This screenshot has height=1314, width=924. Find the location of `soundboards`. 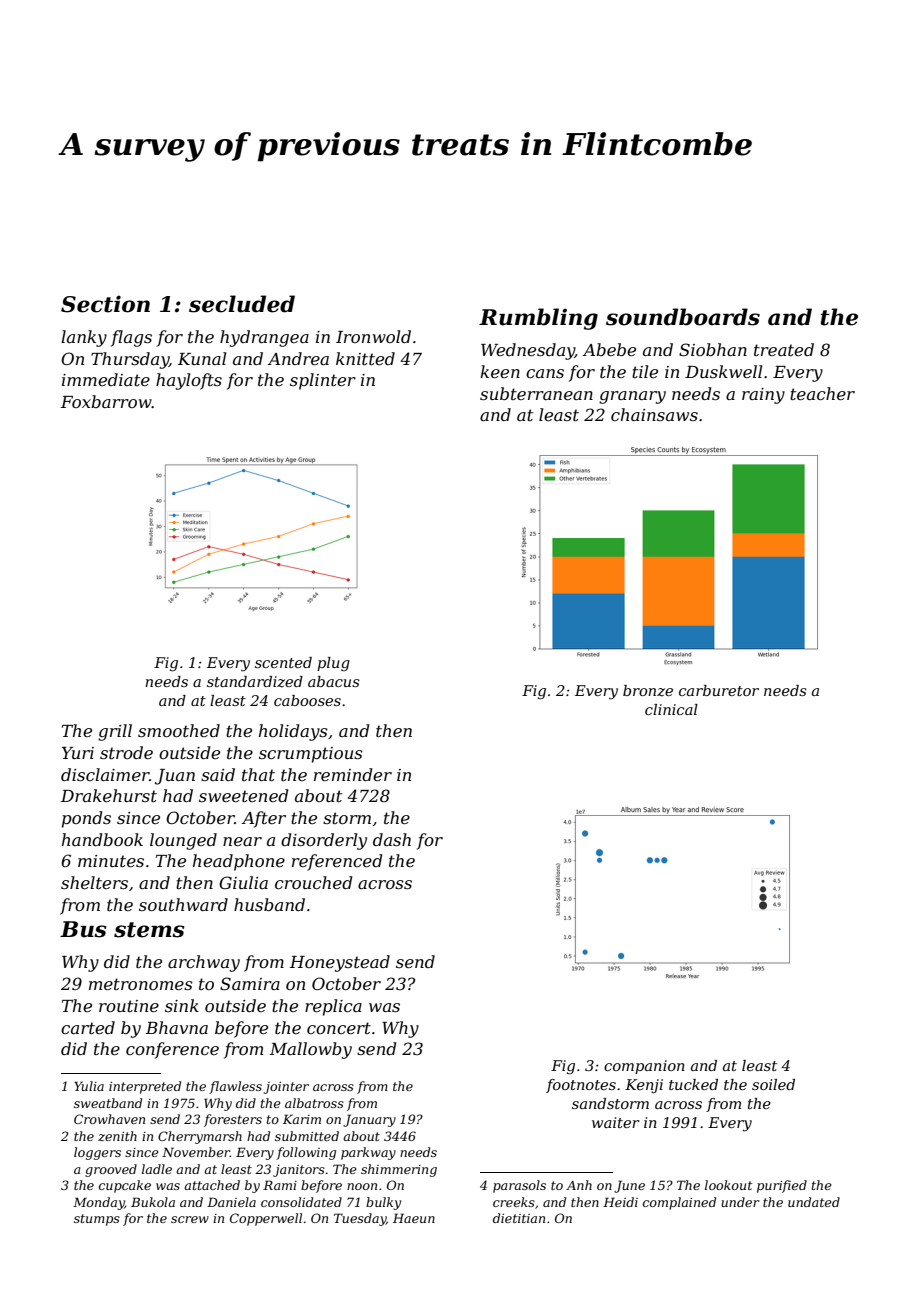

soundboards is located at coordinates (683, 317).
